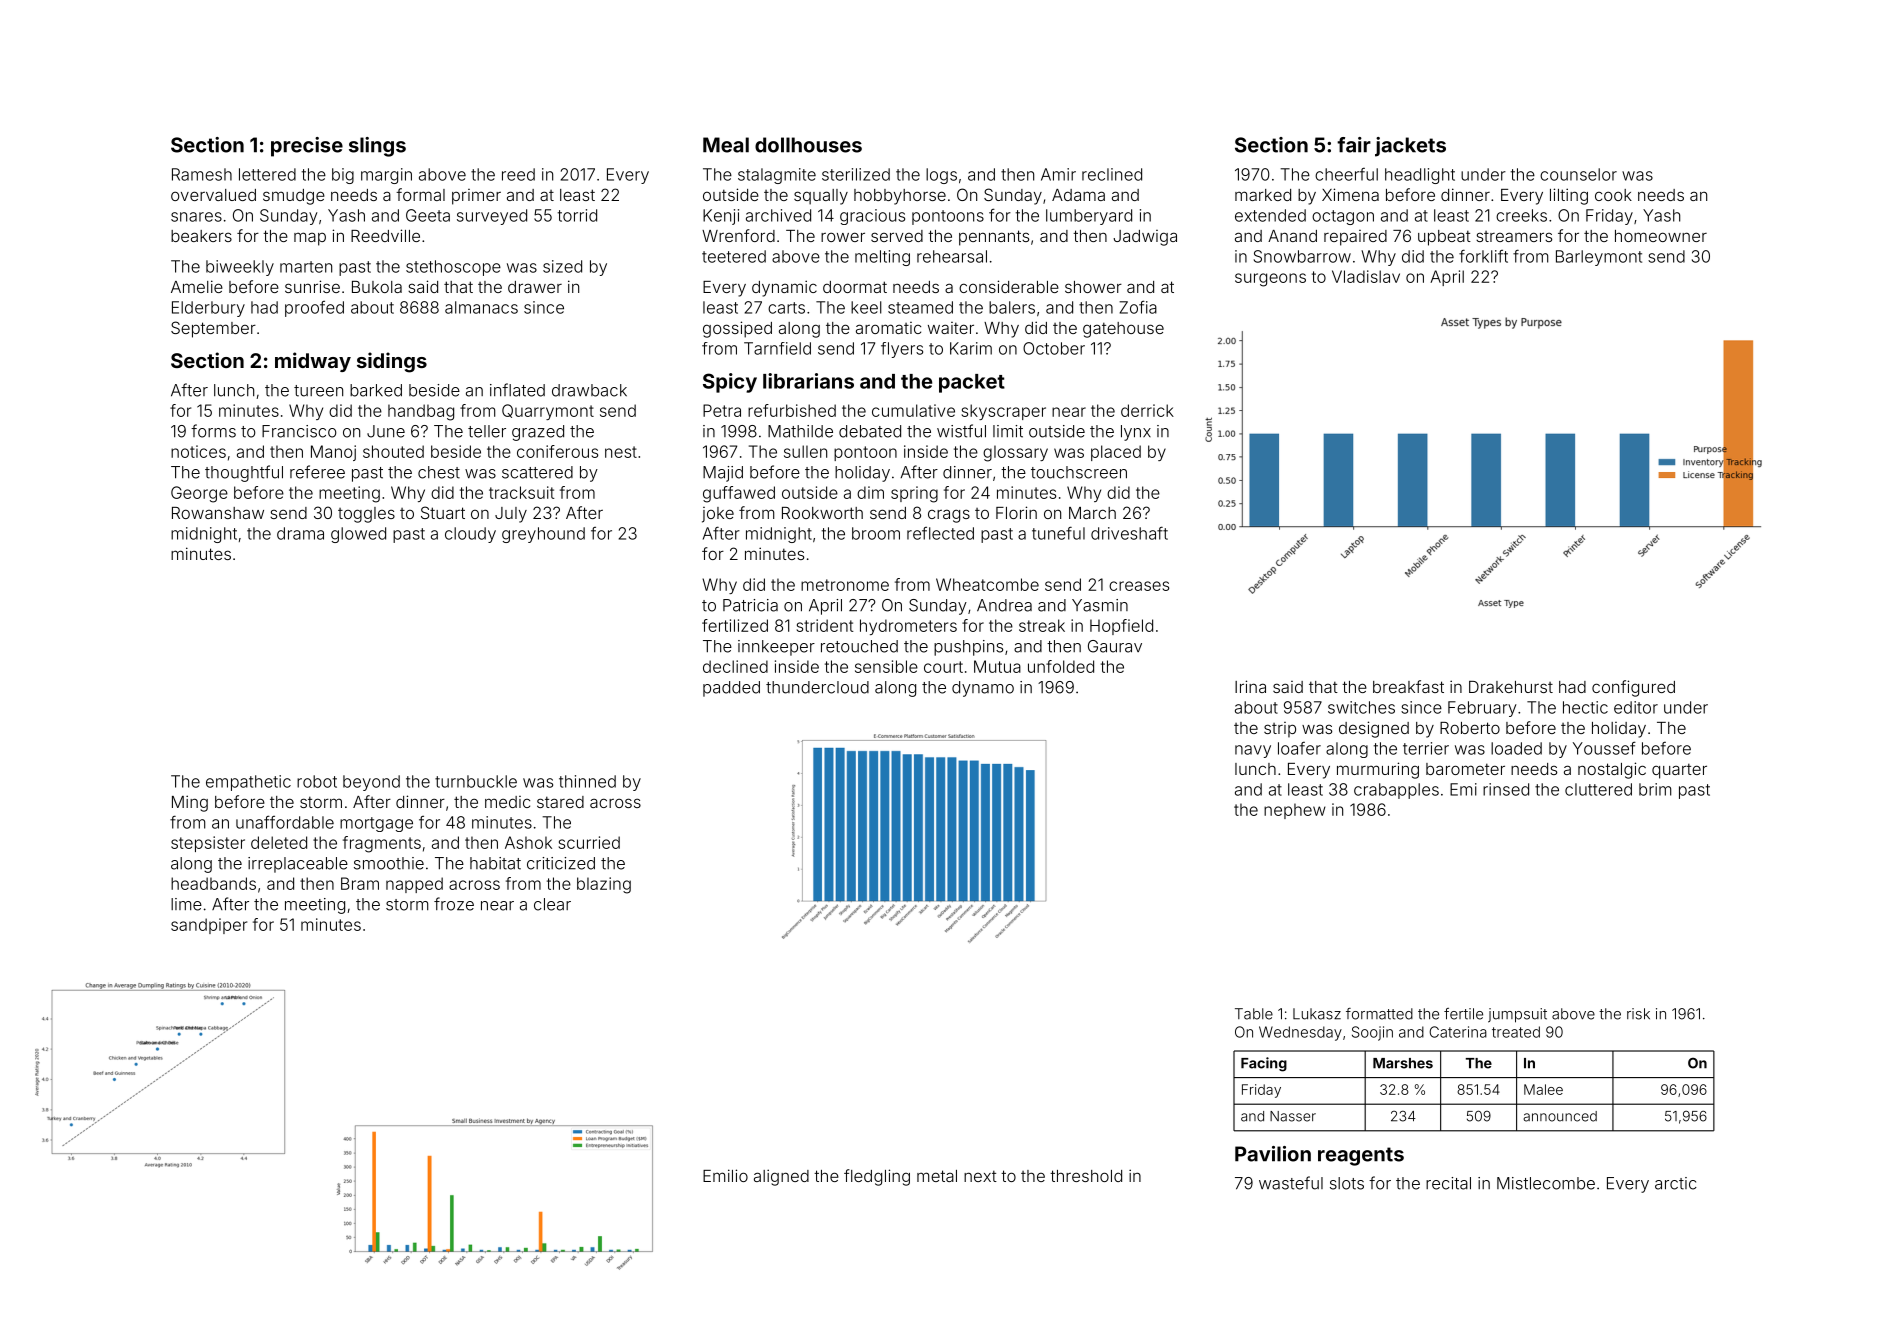 The height and width of the screenshot is (1332, 1884). Describe the element at coordinates (1354, 145) in the screenshot. I see `fair` at that location.
